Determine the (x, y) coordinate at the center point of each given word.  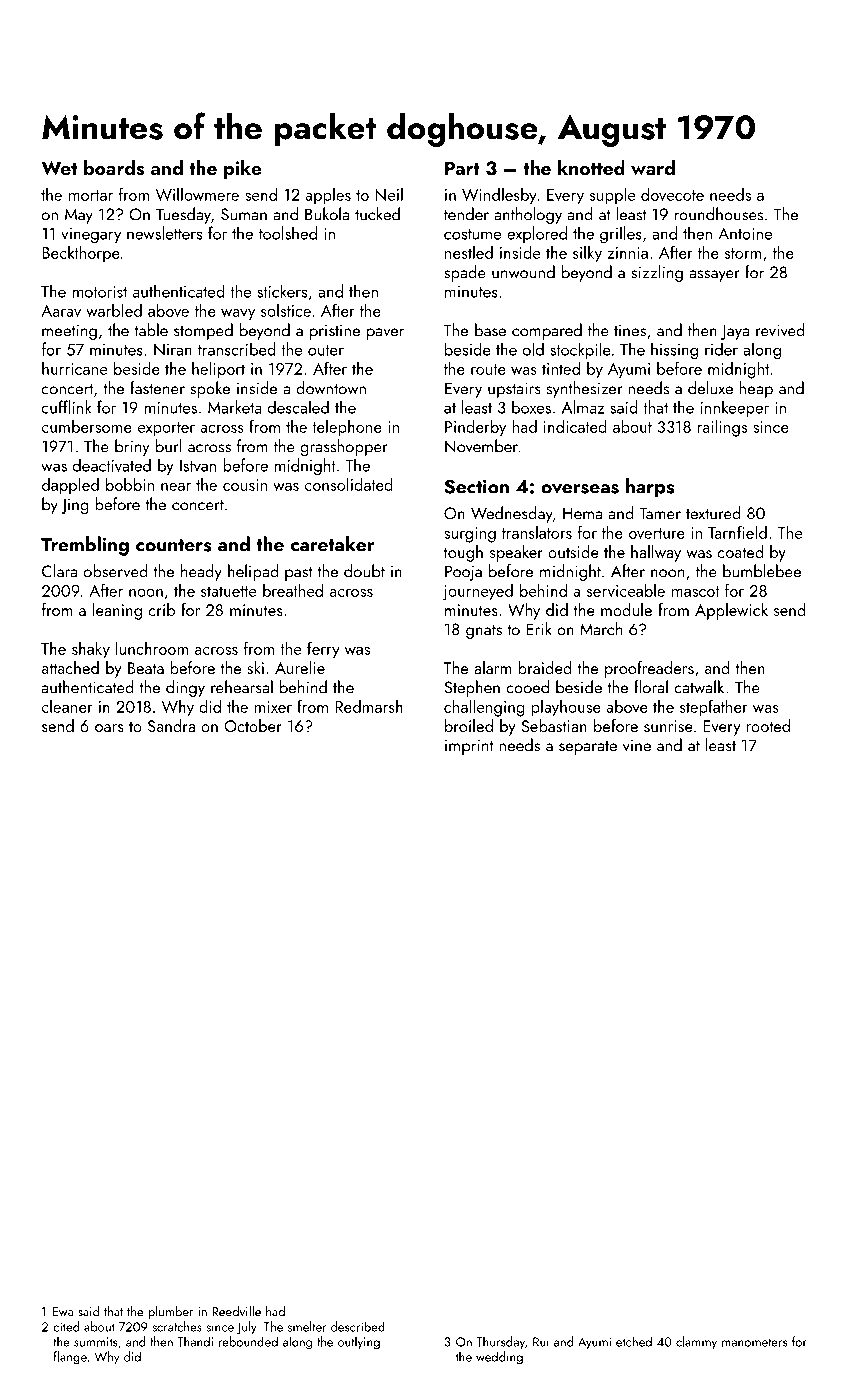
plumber (170, 1312)
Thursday (501, 1343)
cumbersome (87, 426)
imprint (469, 747)
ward (653, 167)
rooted (768, 725)
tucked (377, 214)
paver (385, 334)
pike (243, 169)
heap (756, 389)
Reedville (236, 1311)
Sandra (171, 725)
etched (634, 1341)
